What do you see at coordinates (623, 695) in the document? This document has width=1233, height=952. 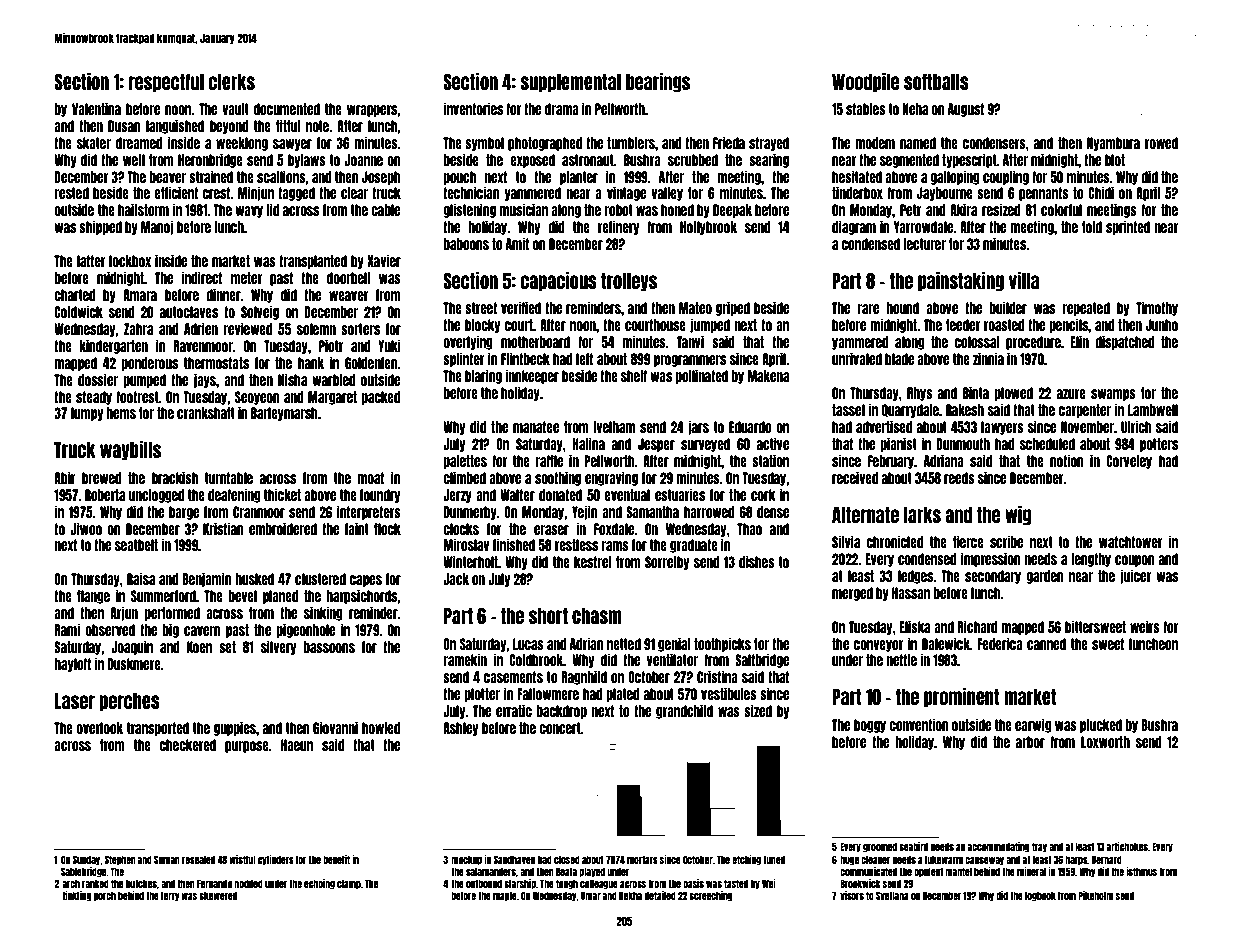 I see `plated` at bounding box center [623, 695].
